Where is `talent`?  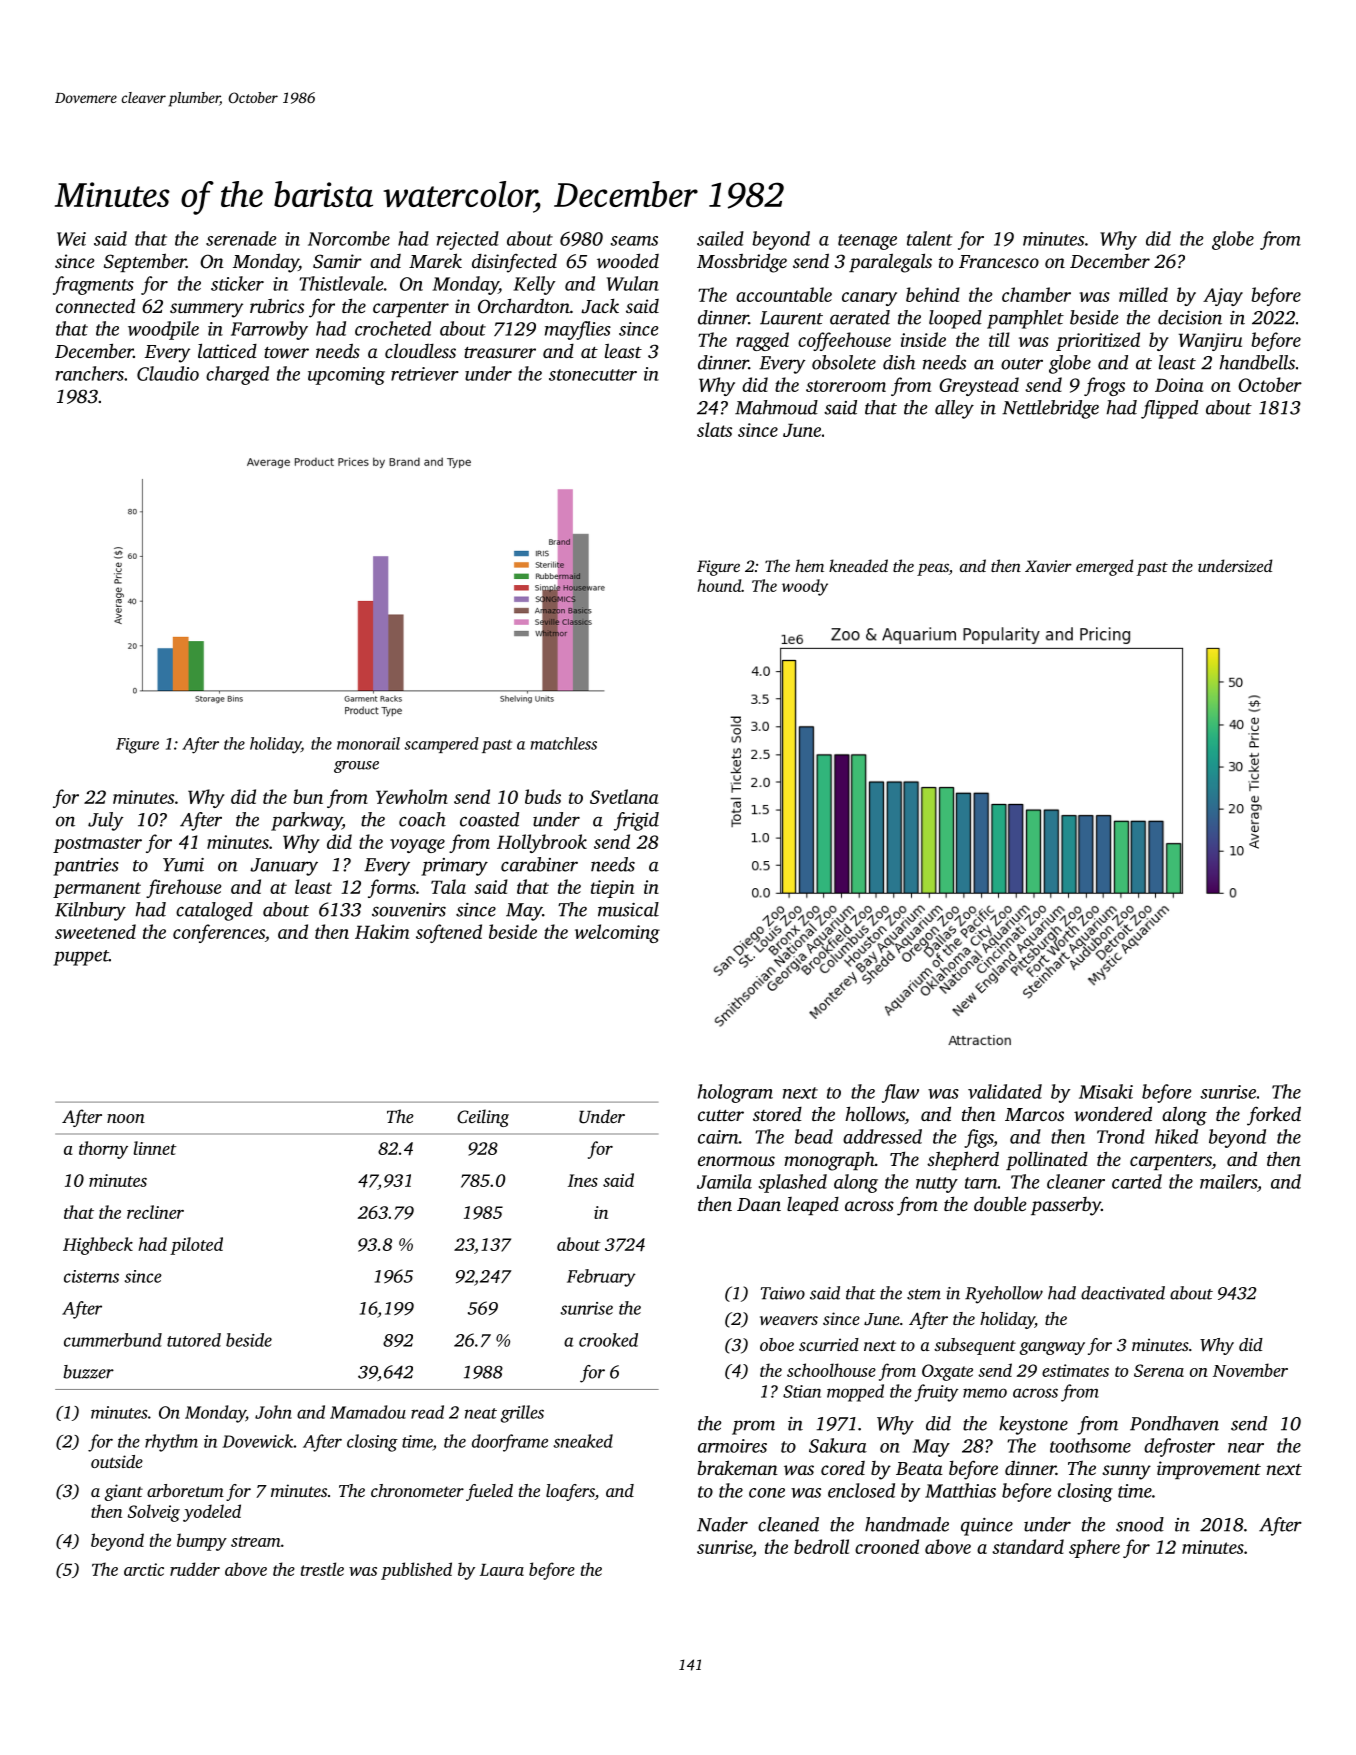
talent is located at coordinates (930, 238).
